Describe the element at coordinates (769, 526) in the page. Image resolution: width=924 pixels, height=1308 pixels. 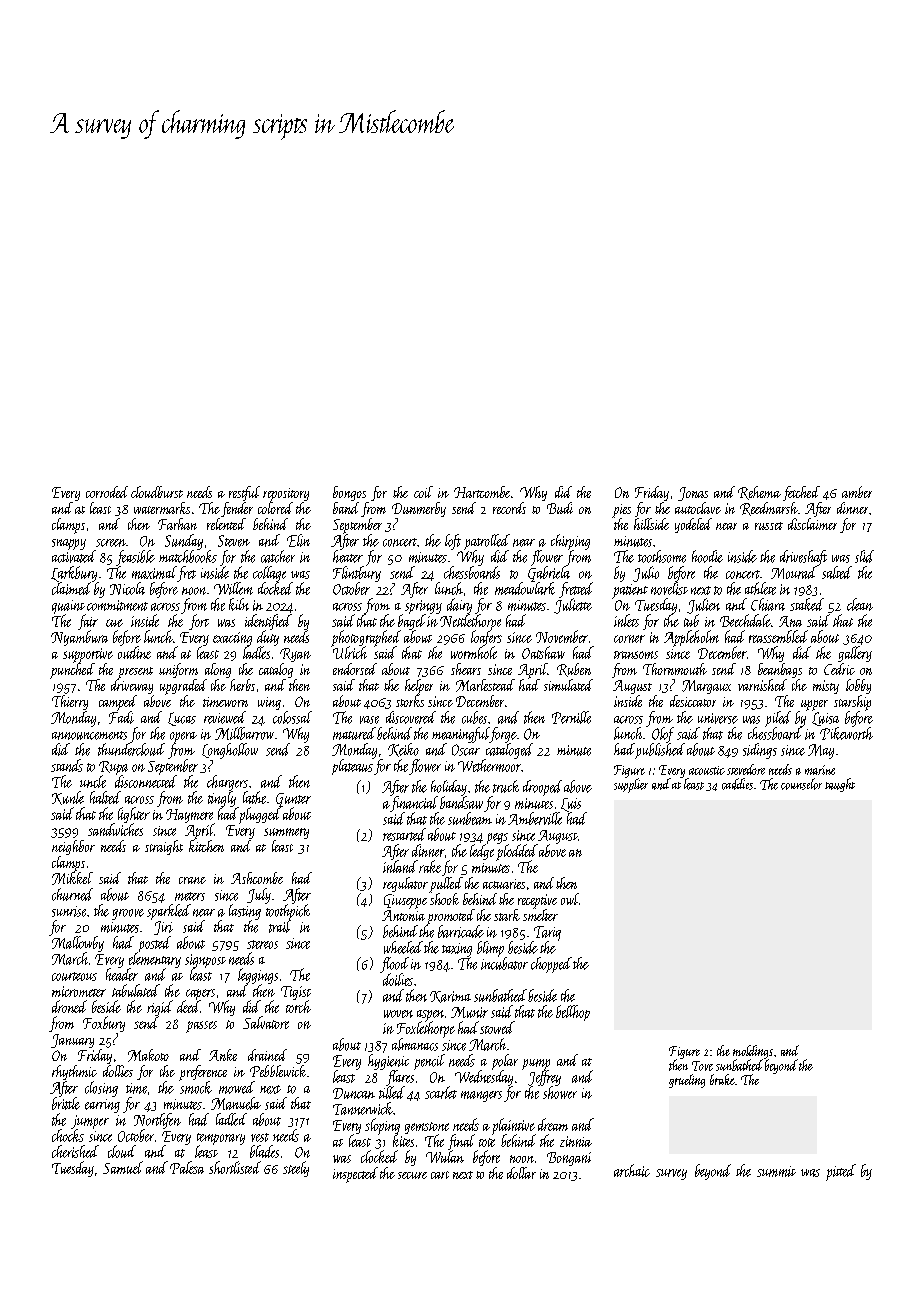
I see `russet` at that location.
